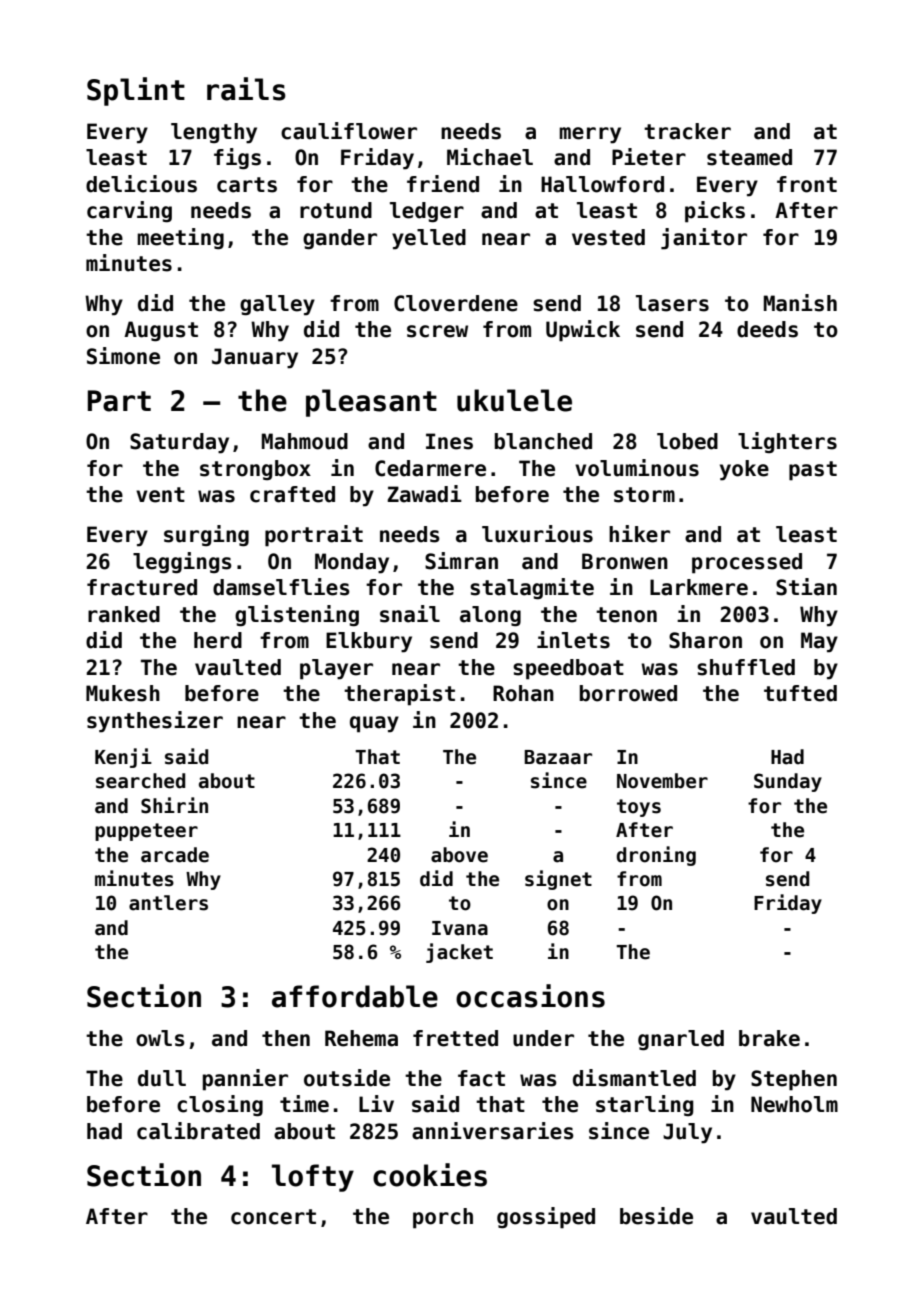  What do you see at coordinates (443, 1218) in the screenshot?
I see `porch` at bounding box center [443, 1218].
